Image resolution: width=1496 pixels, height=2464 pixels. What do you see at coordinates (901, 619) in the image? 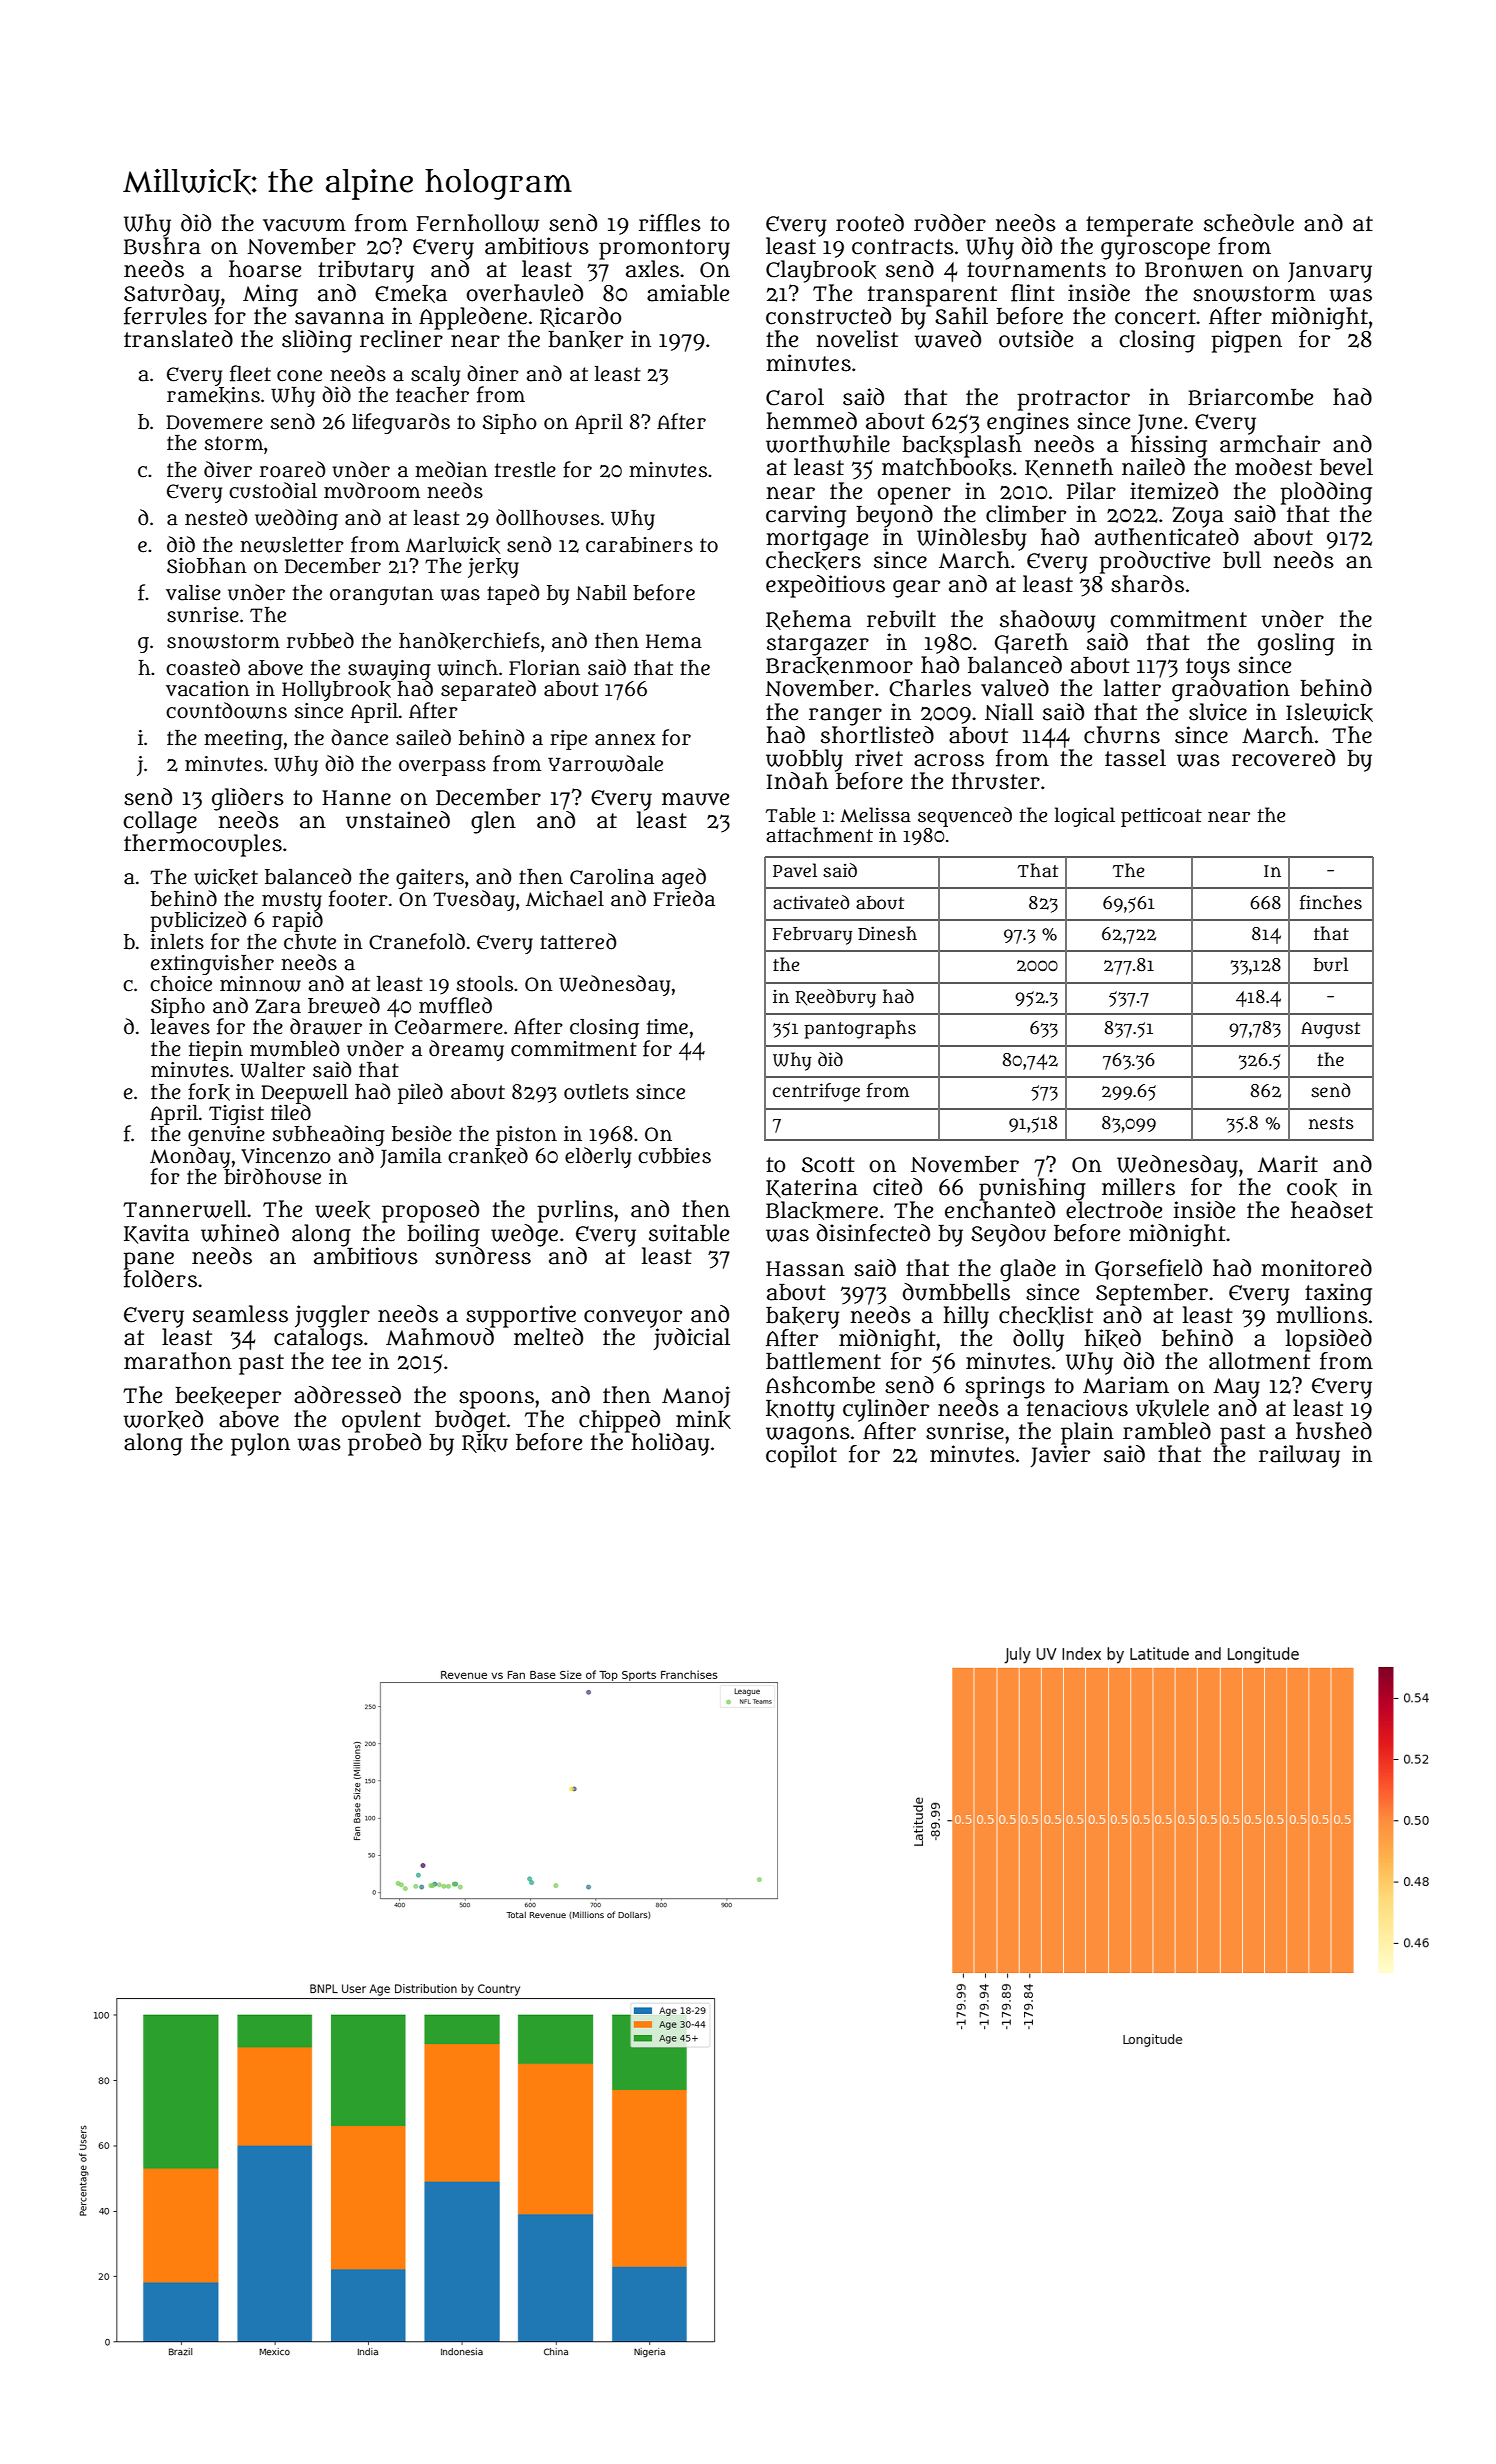
I see `rebuilt` at bounding box center [901, 619].
